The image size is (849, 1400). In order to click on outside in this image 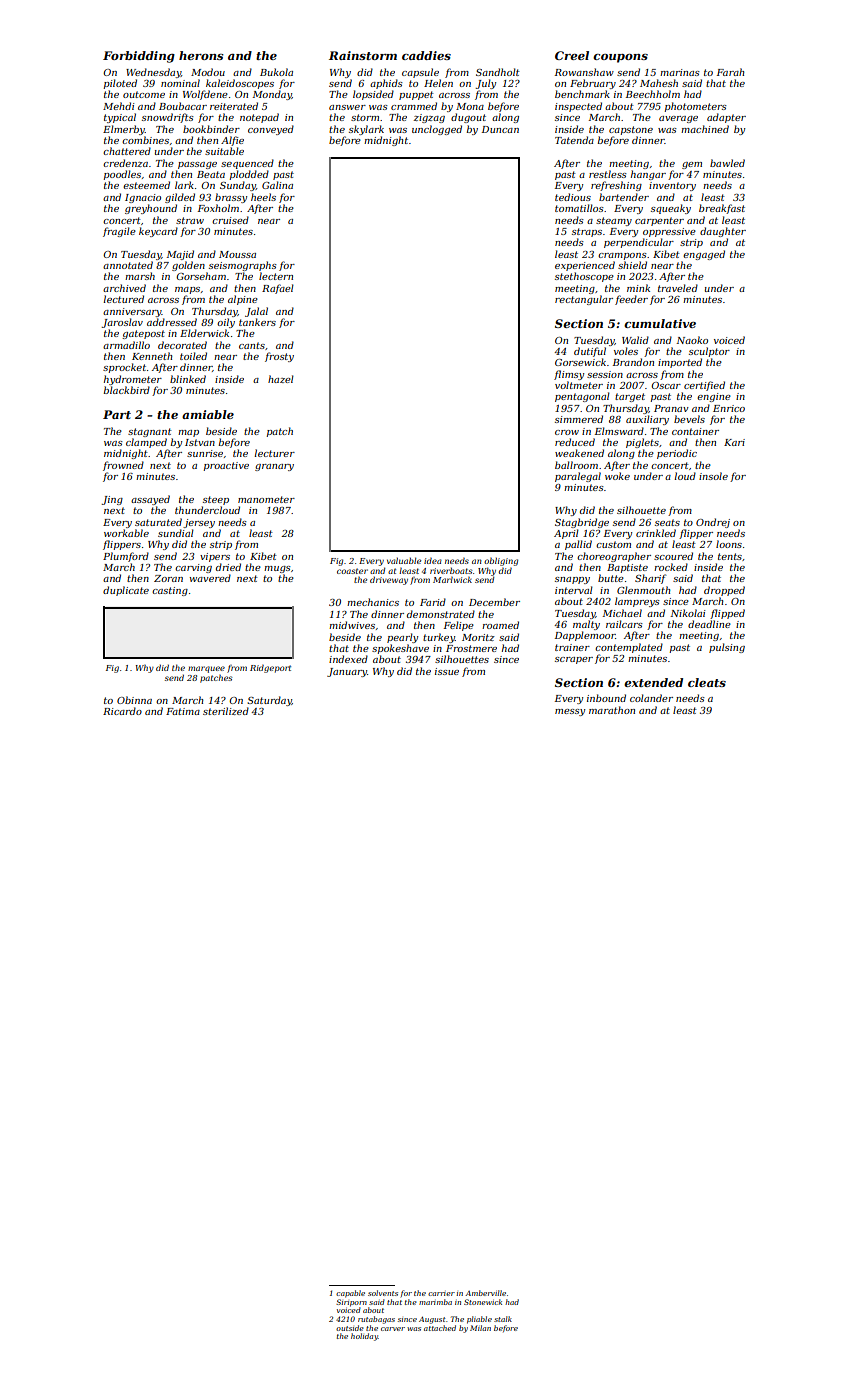, I will do `click(350, 1328)`.
